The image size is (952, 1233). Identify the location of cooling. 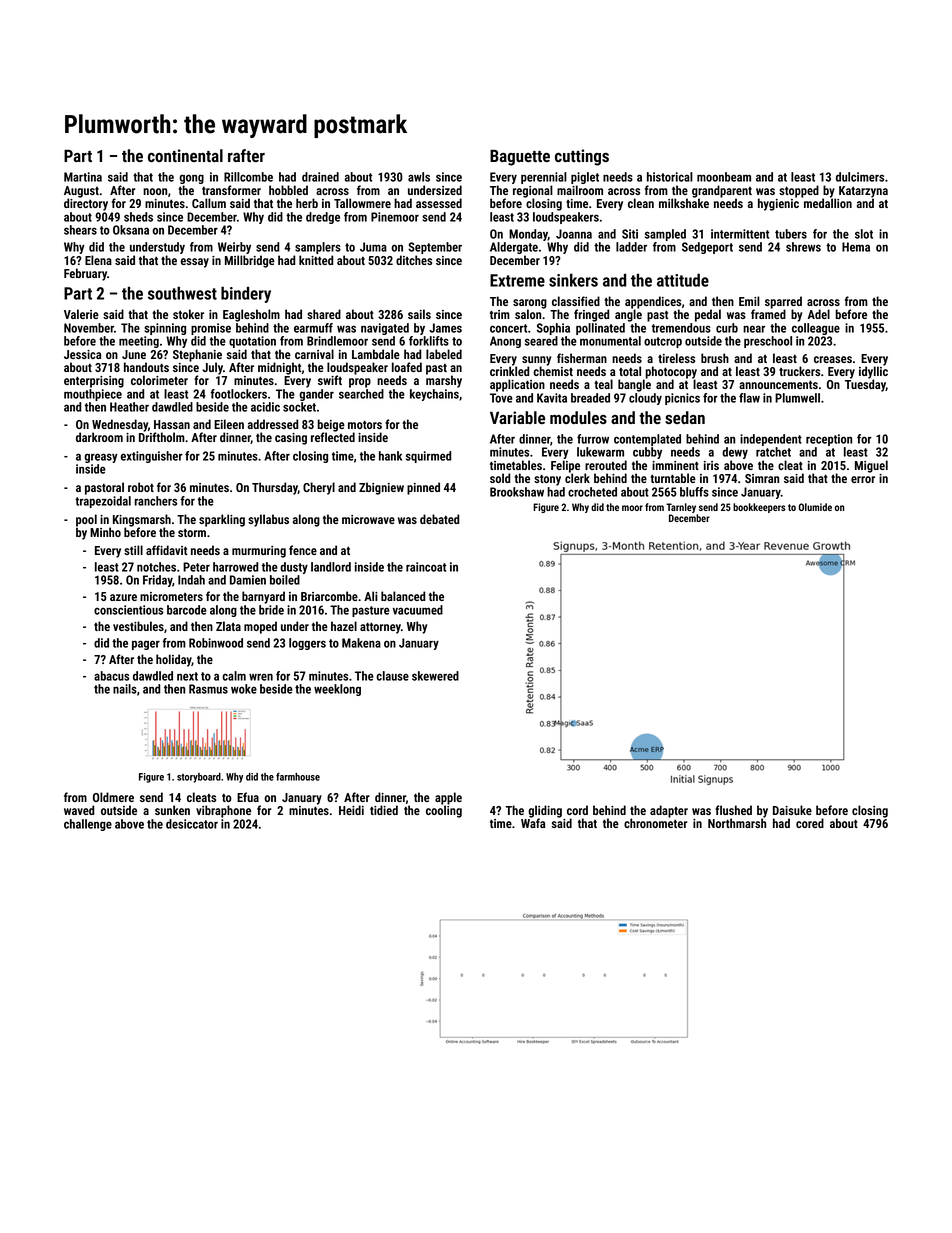
(444, 811).
